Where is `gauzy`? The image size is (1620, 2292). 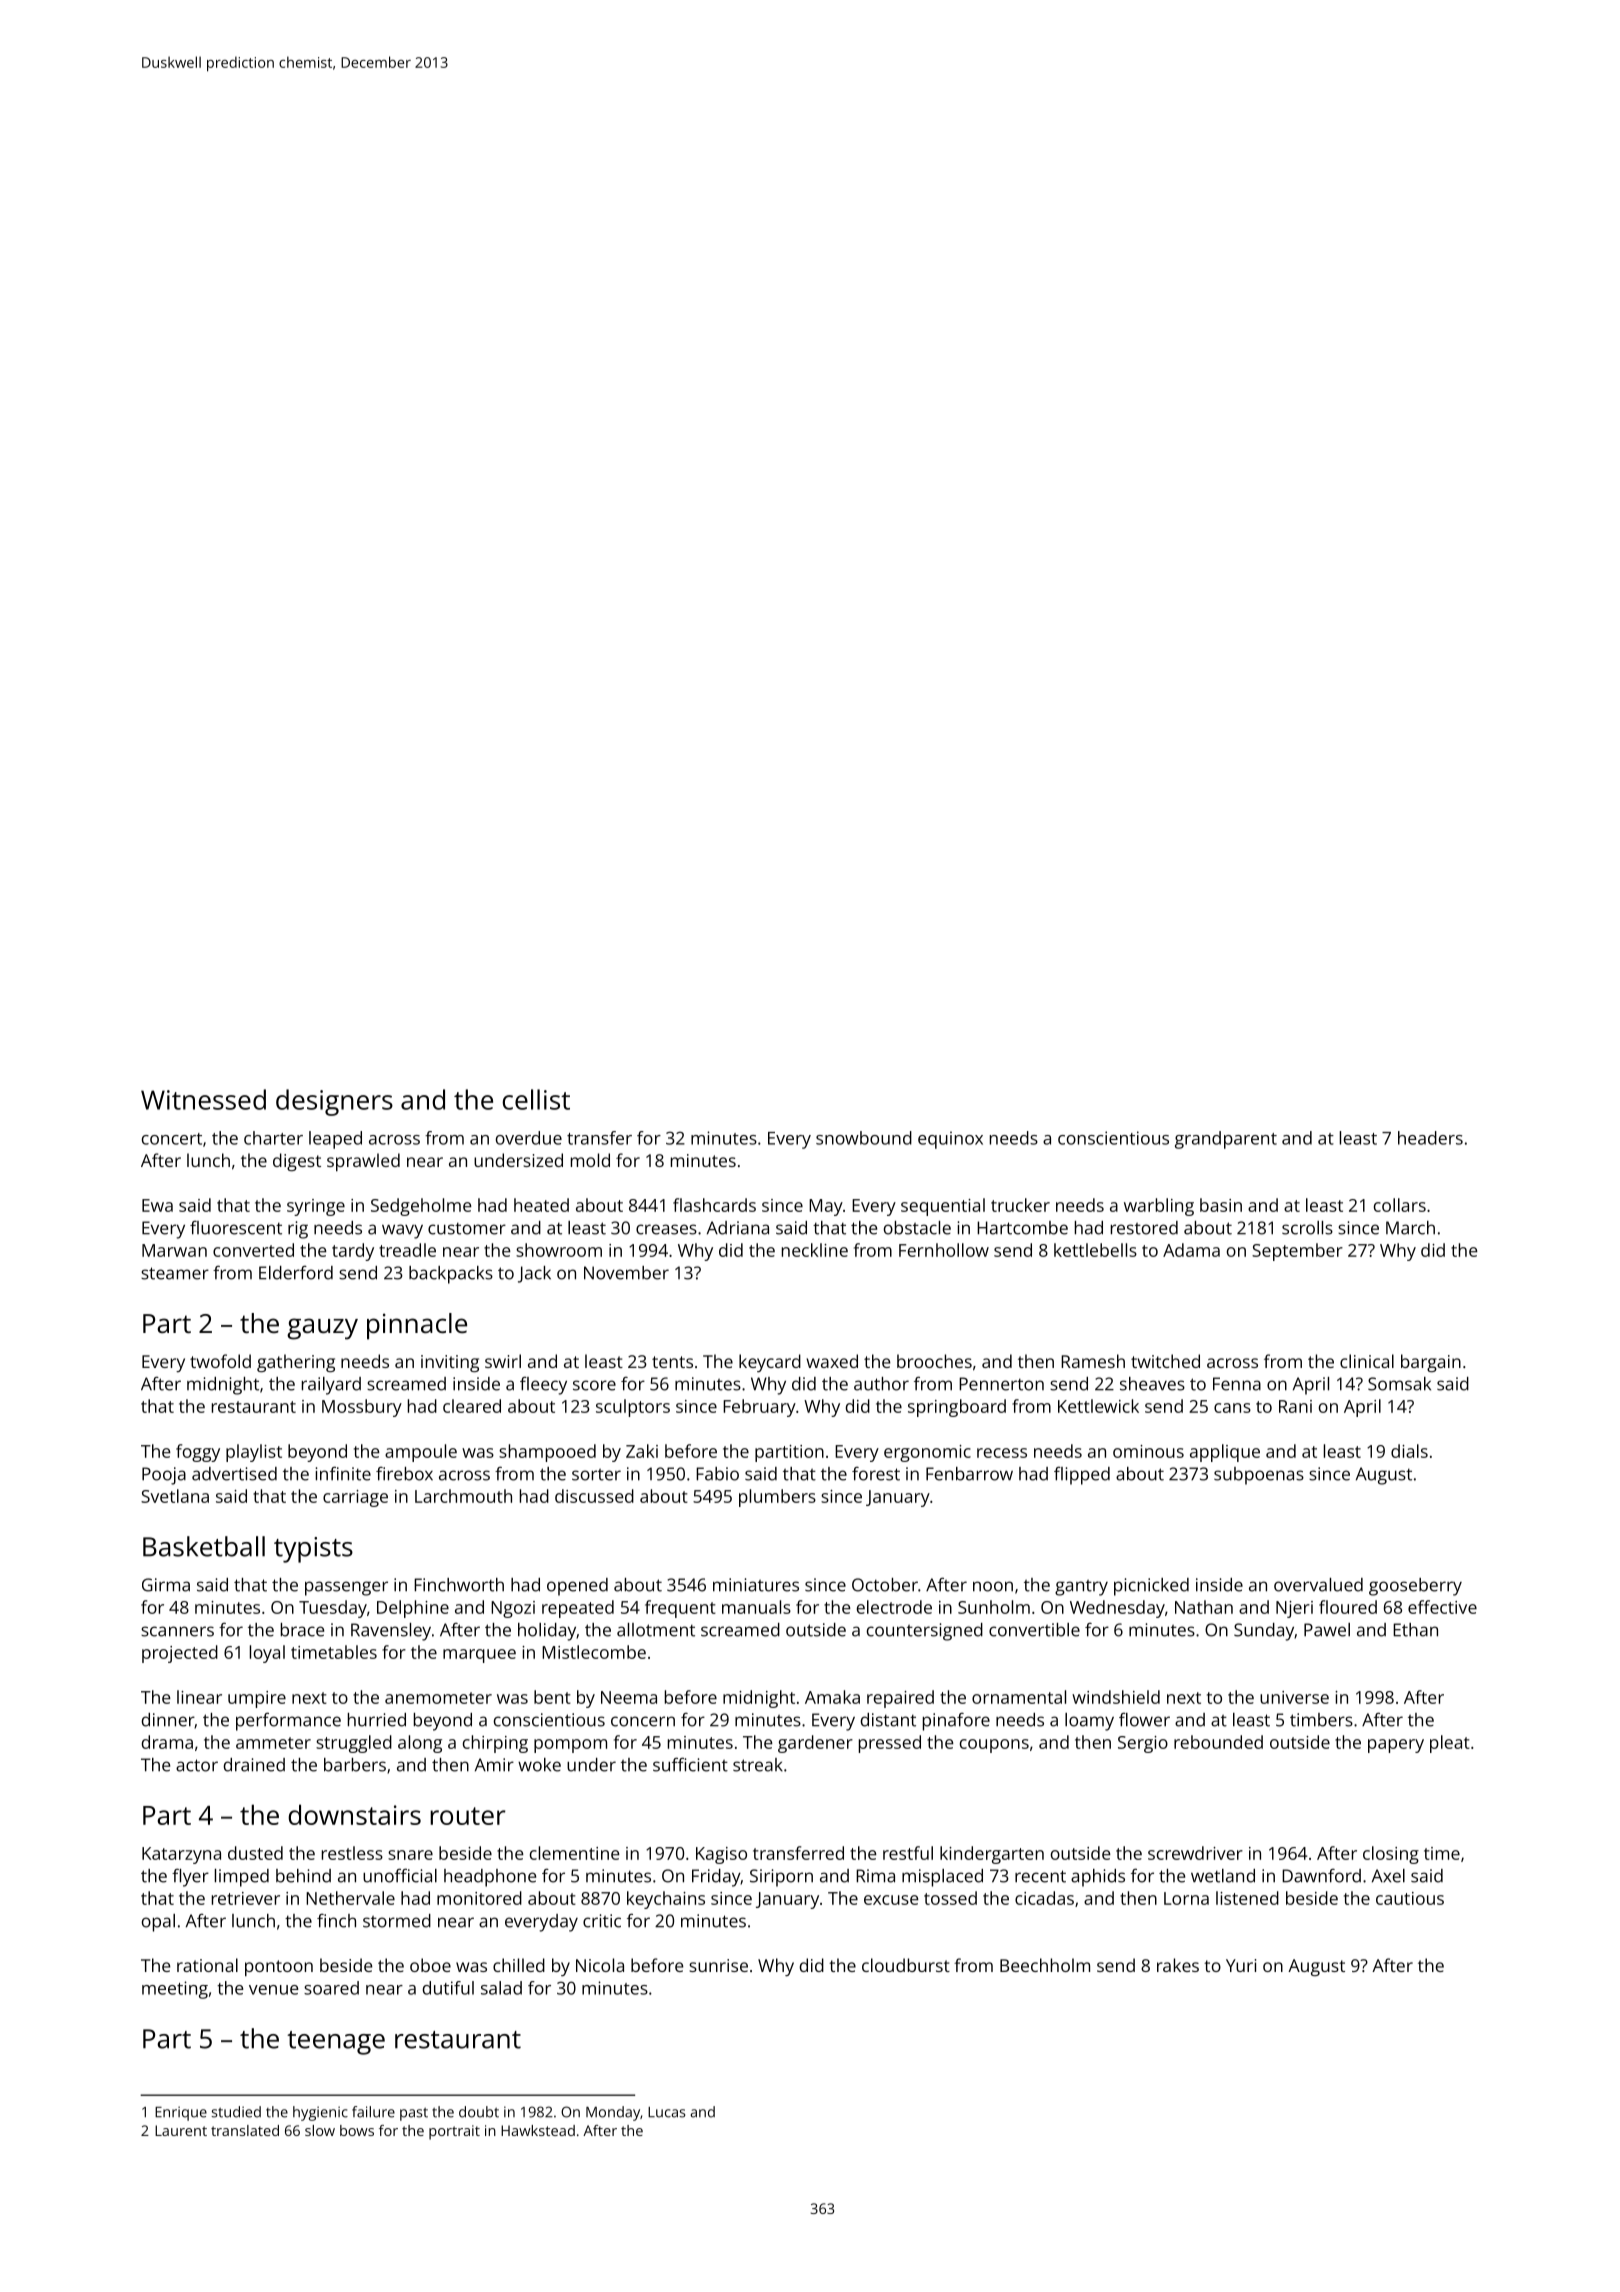
gauzy is located at coordinates (322, 1329).
